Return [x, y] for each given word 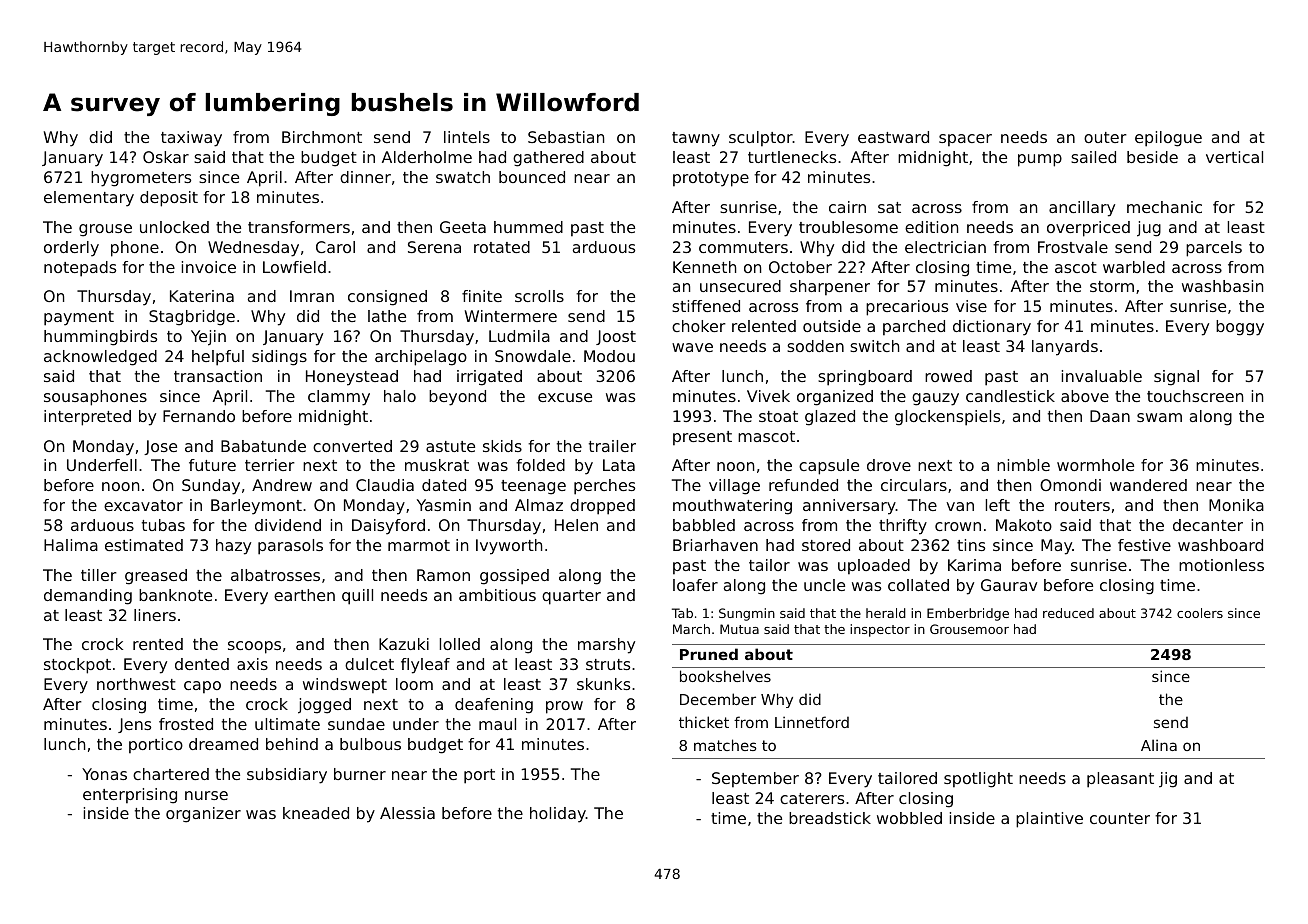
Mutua [739, 629]
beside [1152, 157]
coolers [1200, 613]
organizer [203, 815]
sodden [815, 346]
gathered [548, 159]
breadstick [830, 818]
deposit [169, 199]
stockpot [77, 666]
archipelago [421, 358]
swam [1159, 417]
